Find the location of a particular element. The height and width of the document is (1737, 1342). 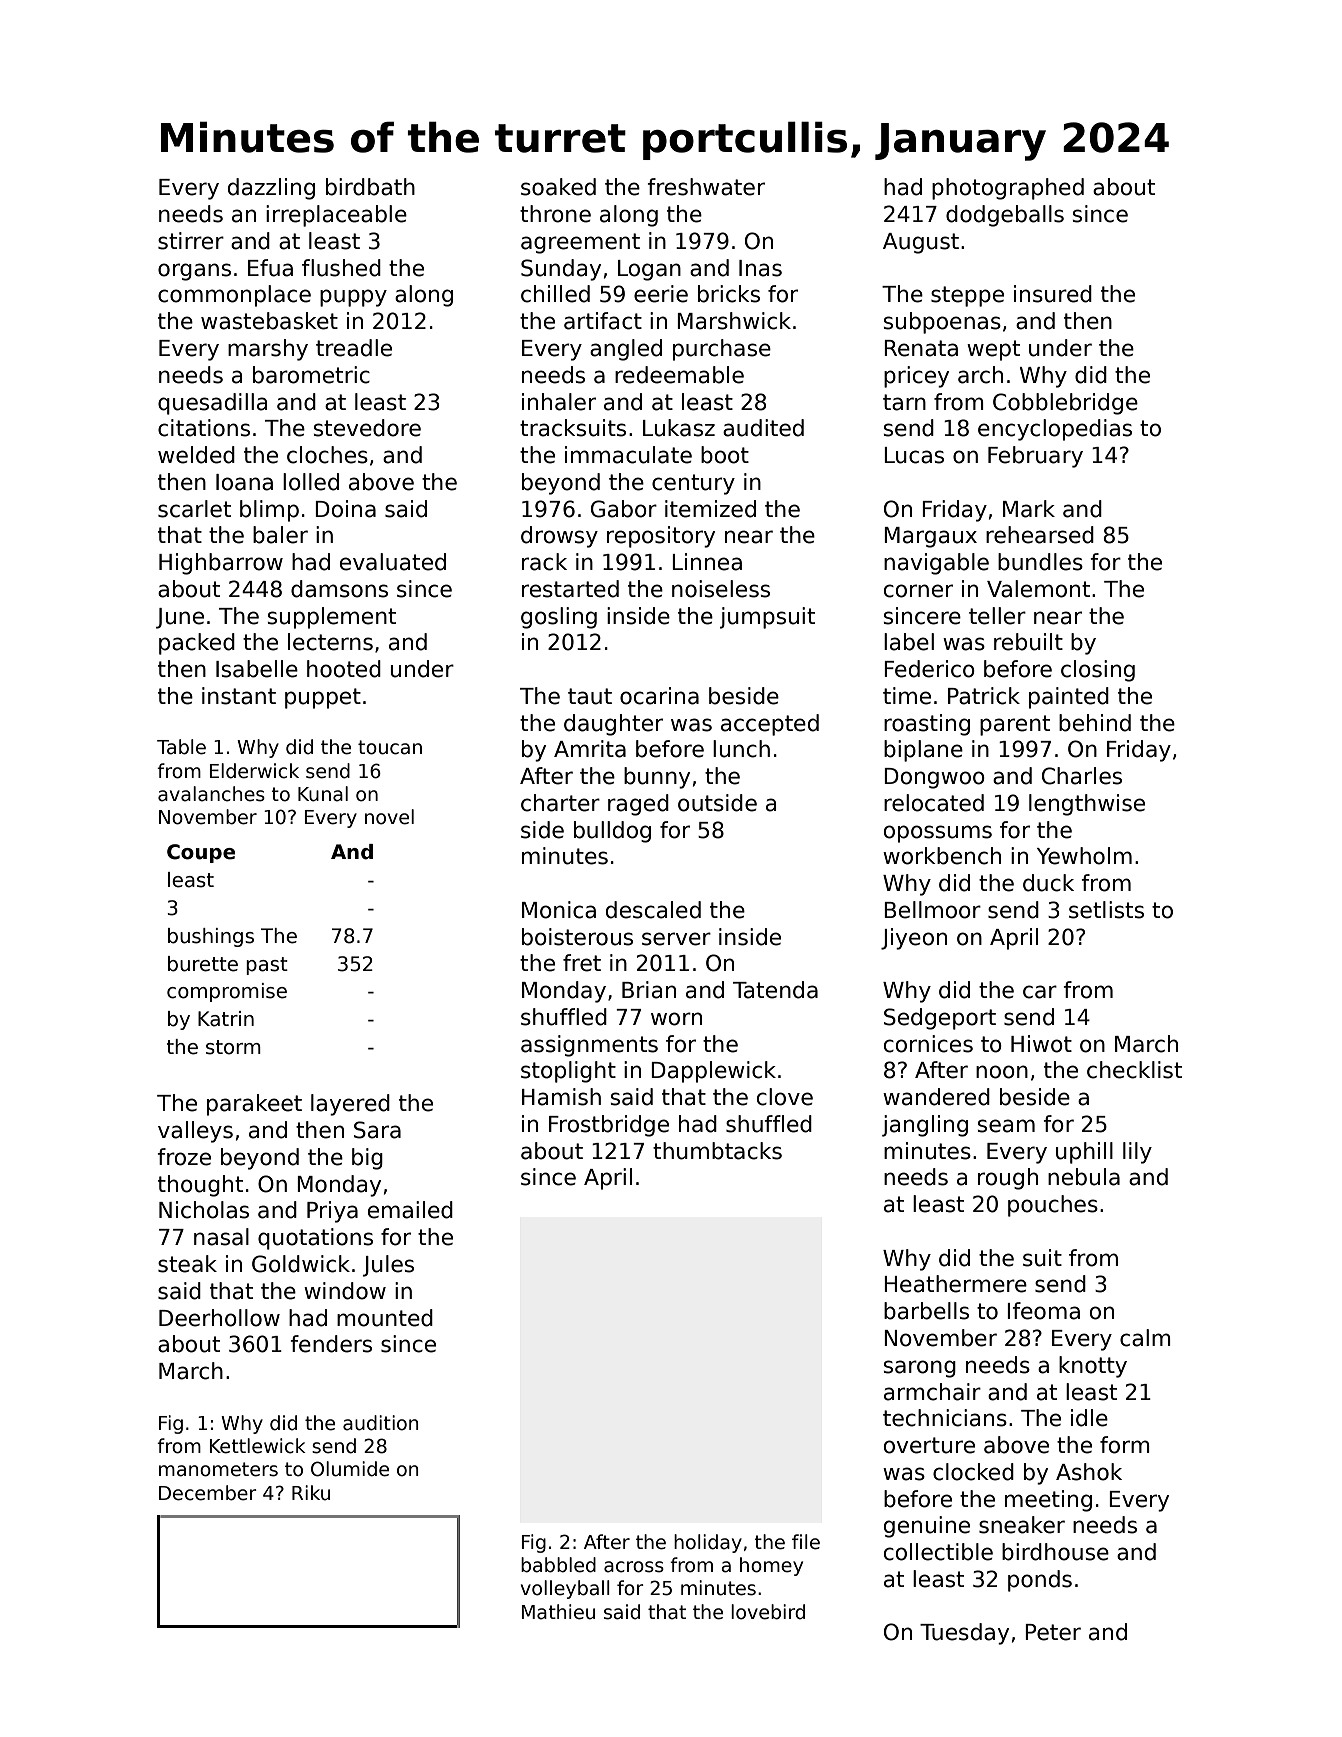

setlists is located at coordinates (1106, 910).
